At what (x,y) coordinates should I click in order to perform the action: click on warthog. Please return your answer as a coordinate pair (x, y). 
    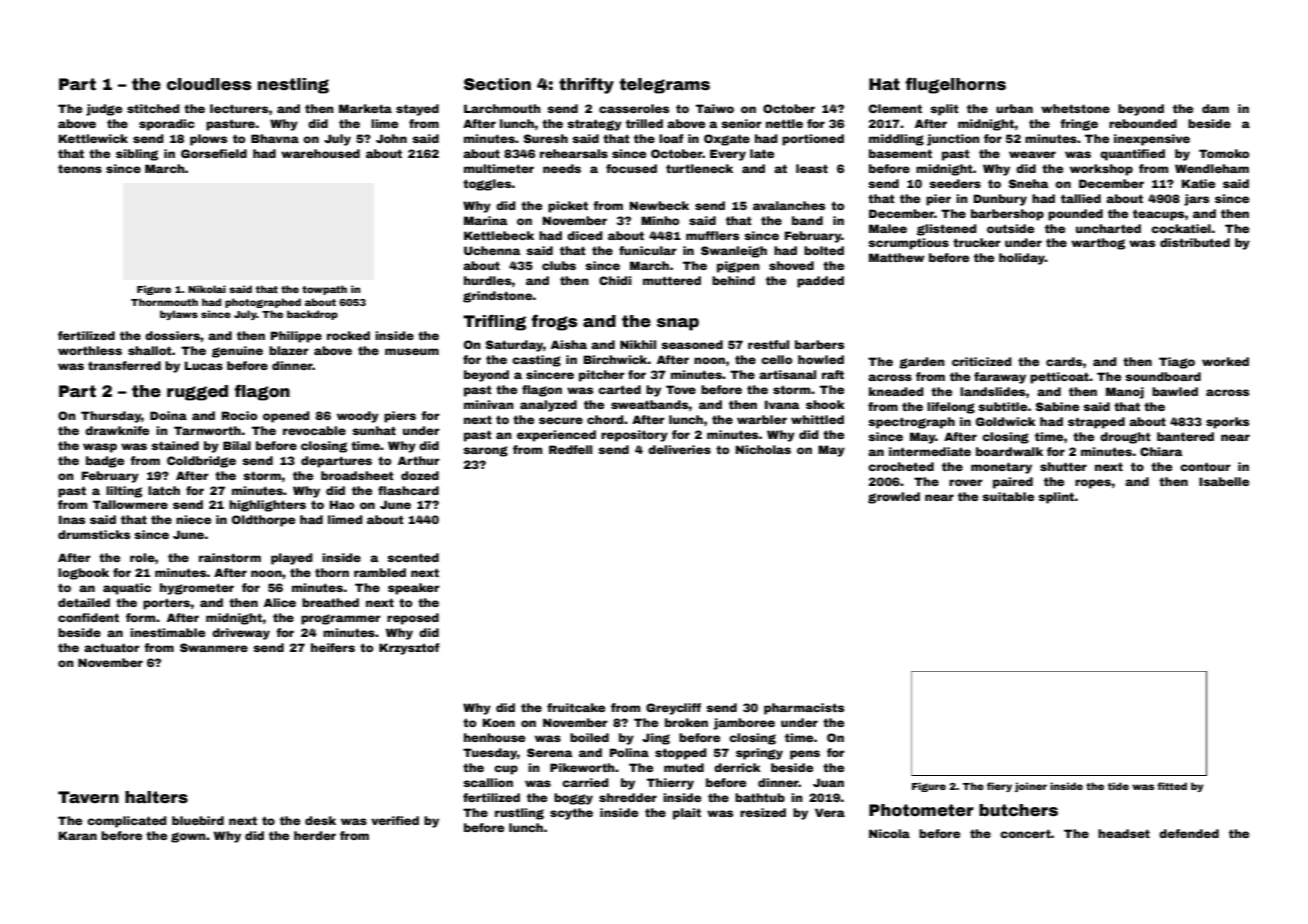
    Looking at the image, I should click on (1098, 244).
